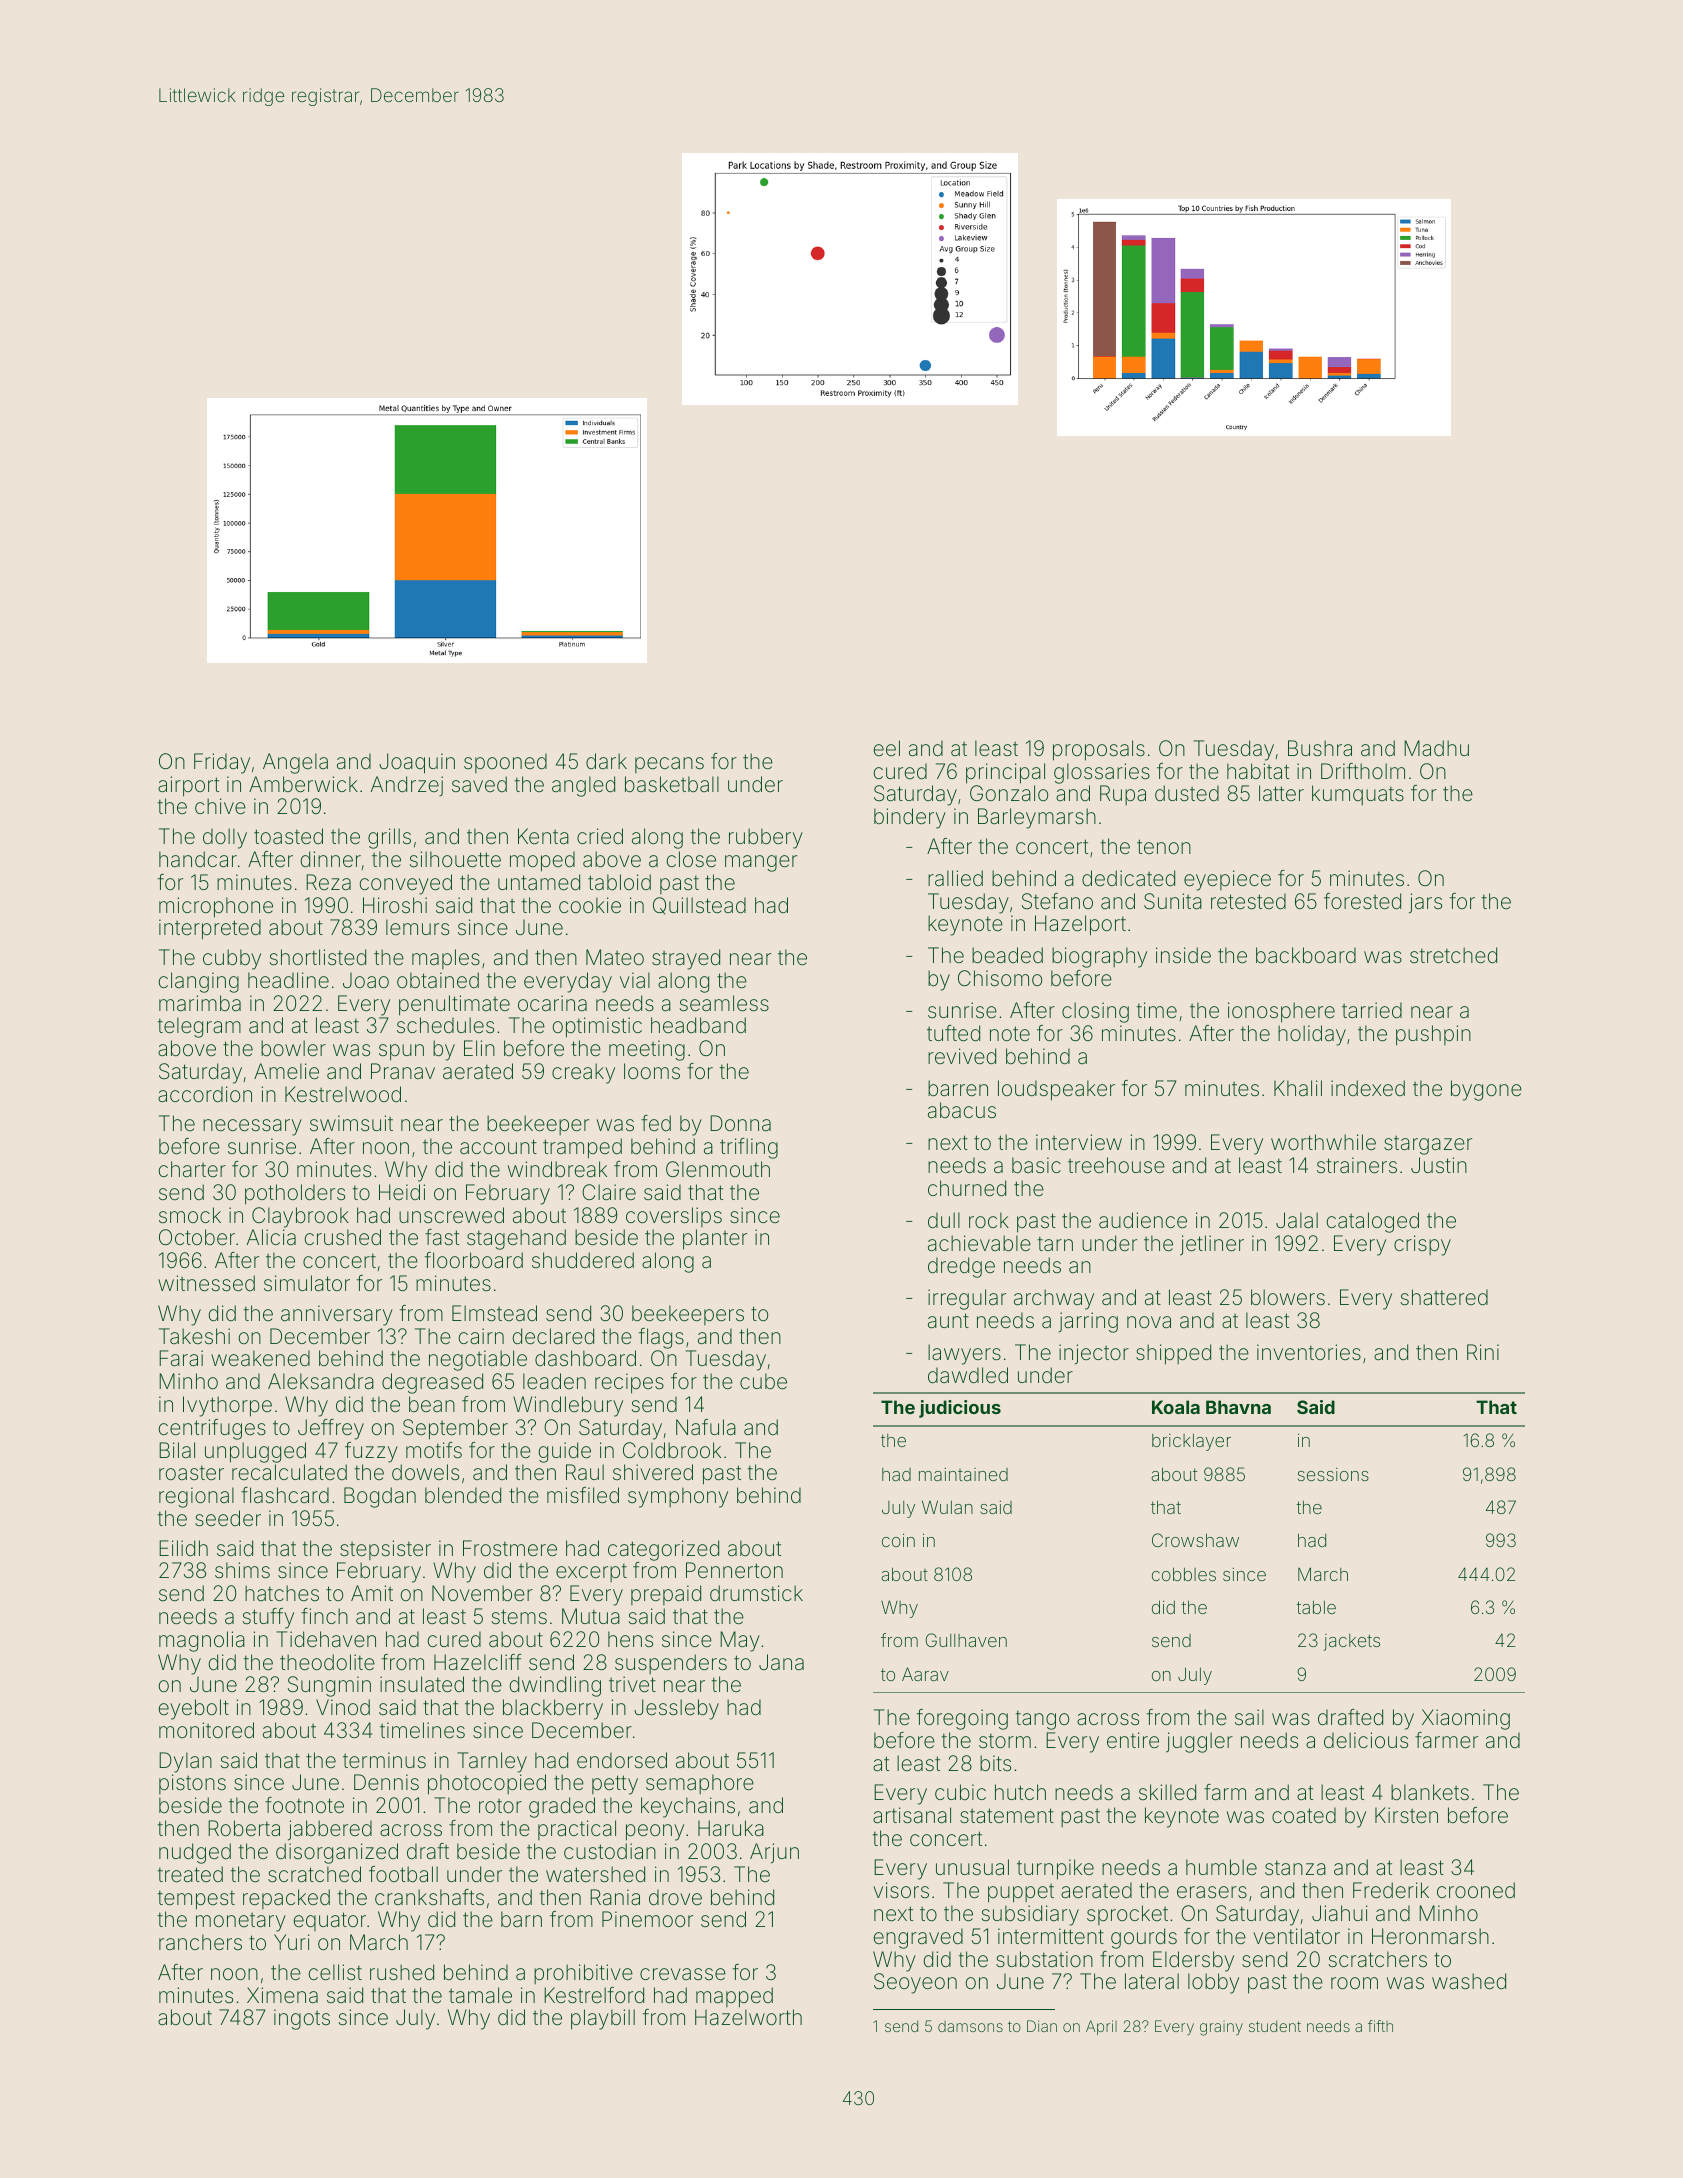 The height and width of the screenshot is (2178, 1683). Describe the element at coordinates (188, 786) in the screenshot. I see `airport` at that location.
